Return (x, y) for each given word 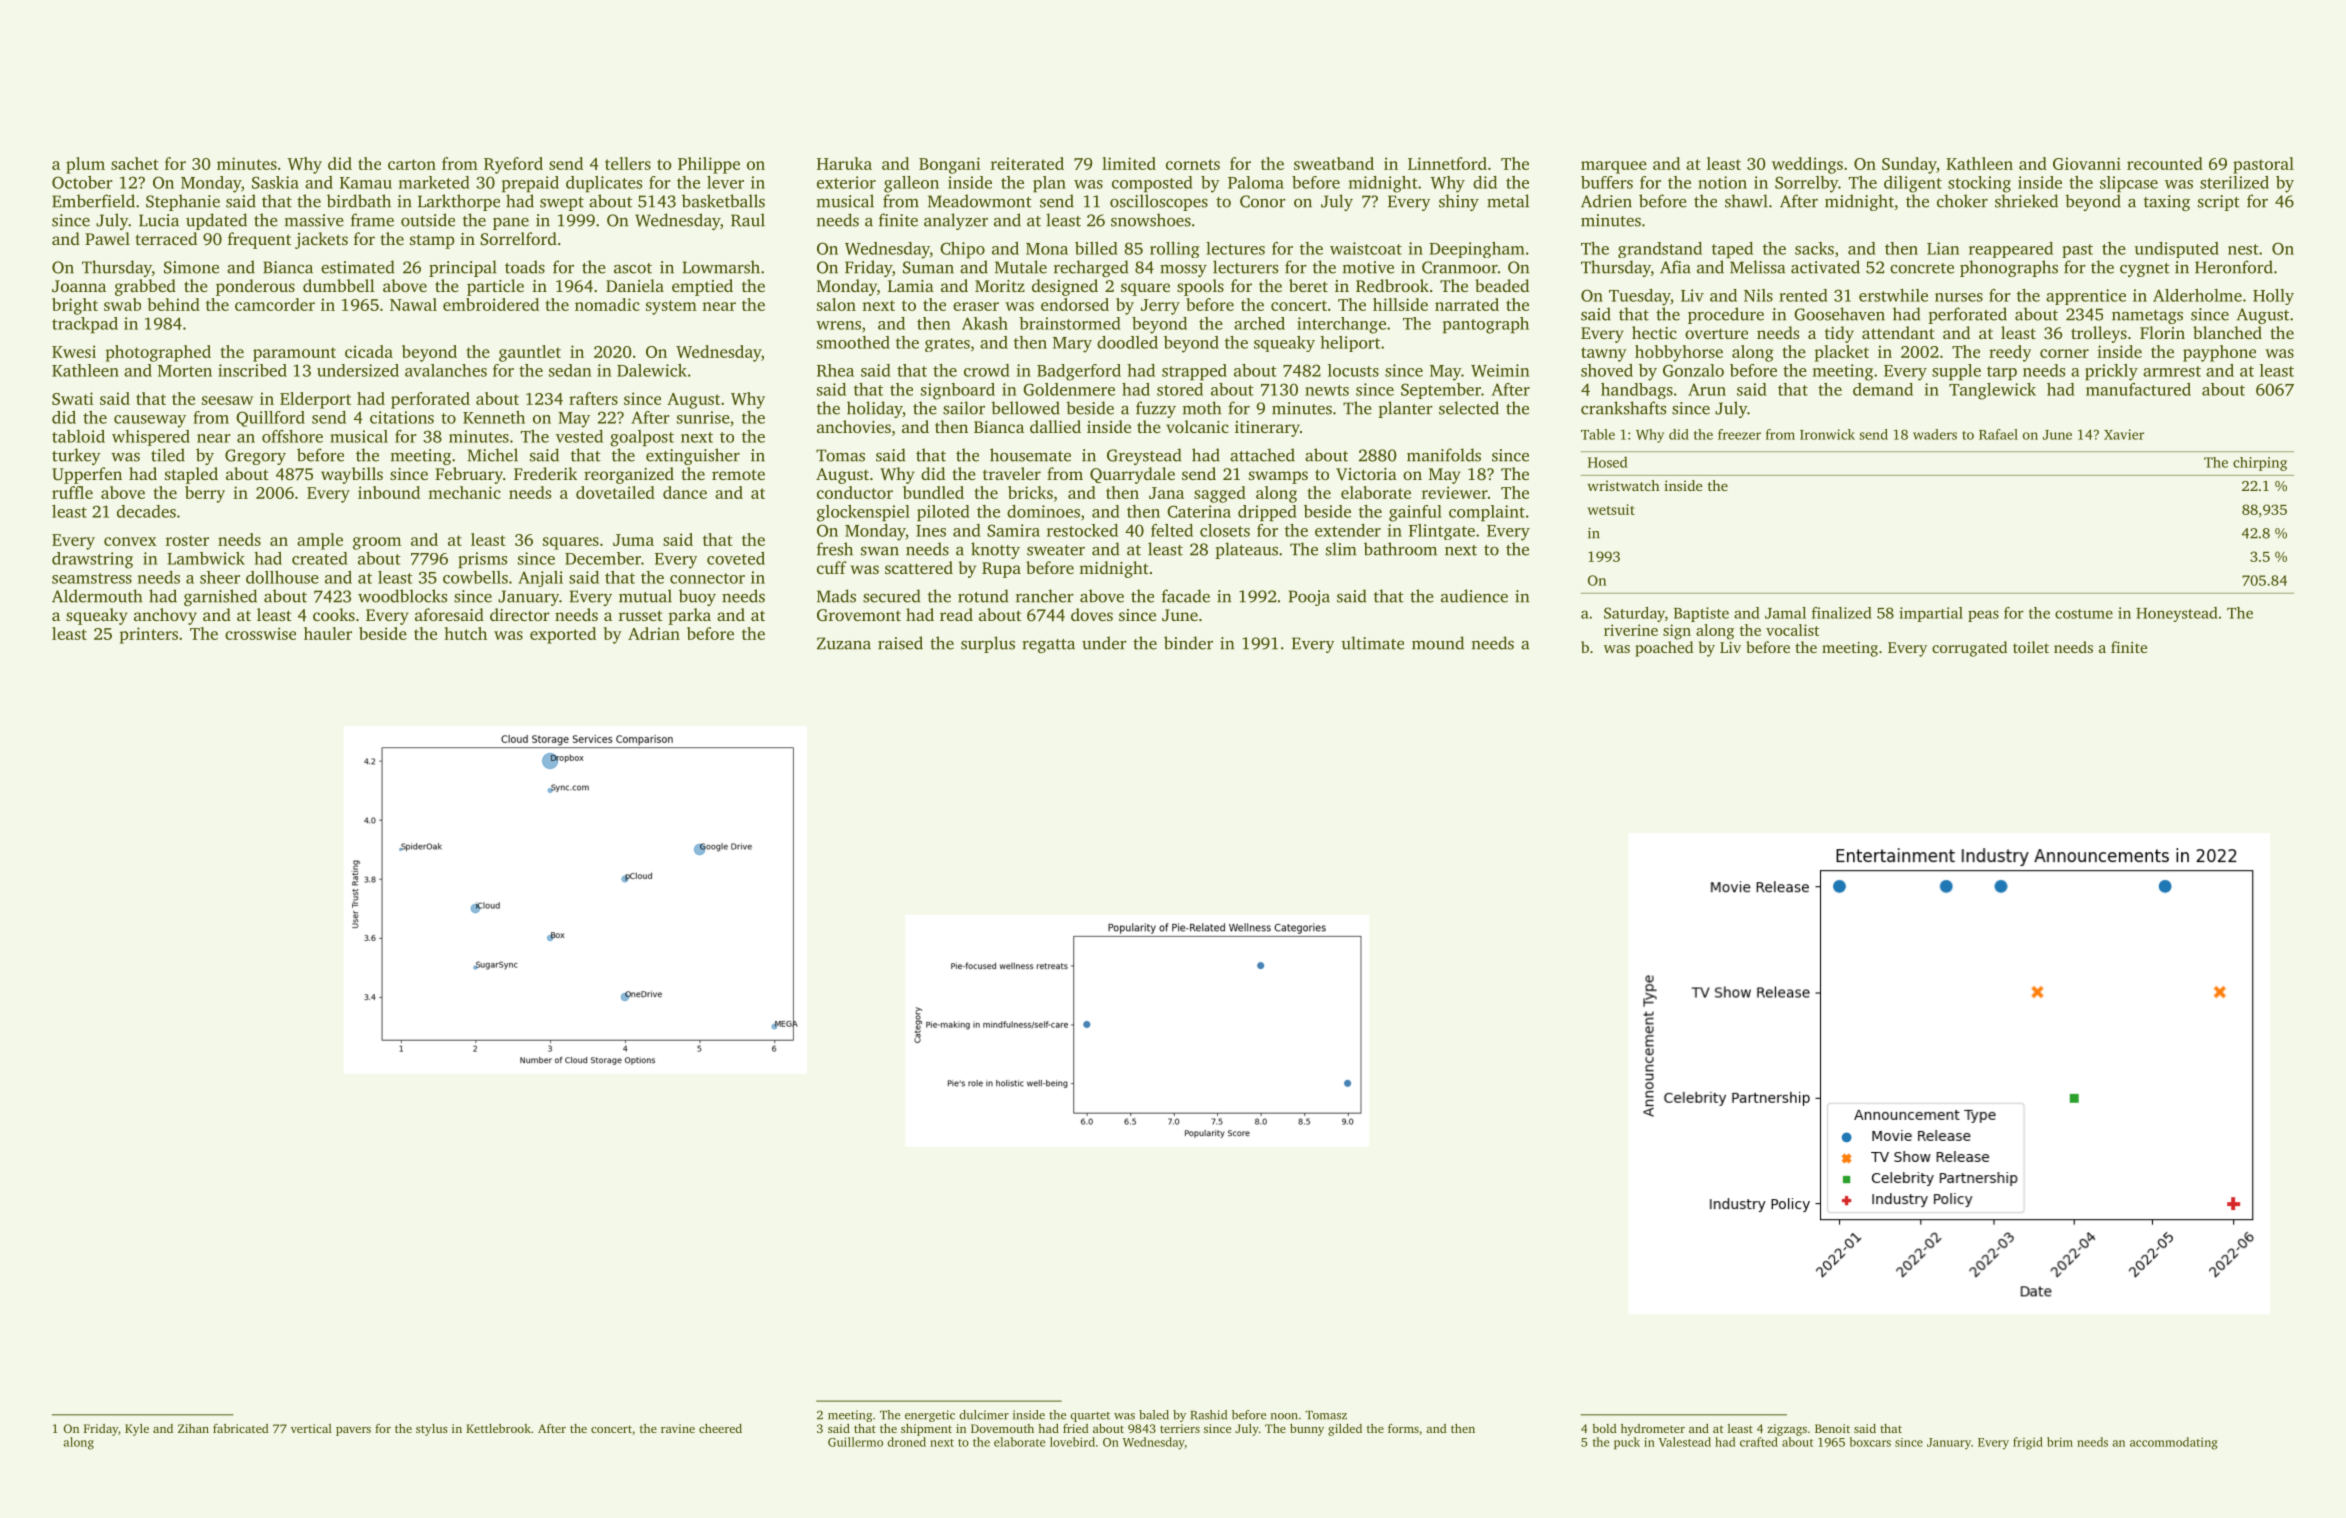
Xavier (2124, 434)
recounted (2165, 163)
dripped (1267, 513)
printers (149, 635)
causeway (150, 421)
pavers (353, 1431)
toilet (2031, 647)
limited (1129, 163)
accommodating (2173, 1443)
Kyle (137, 1430)
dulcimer (984, 1415)
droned (906, 1442)
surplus (988, 644)
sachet (134, 163)
